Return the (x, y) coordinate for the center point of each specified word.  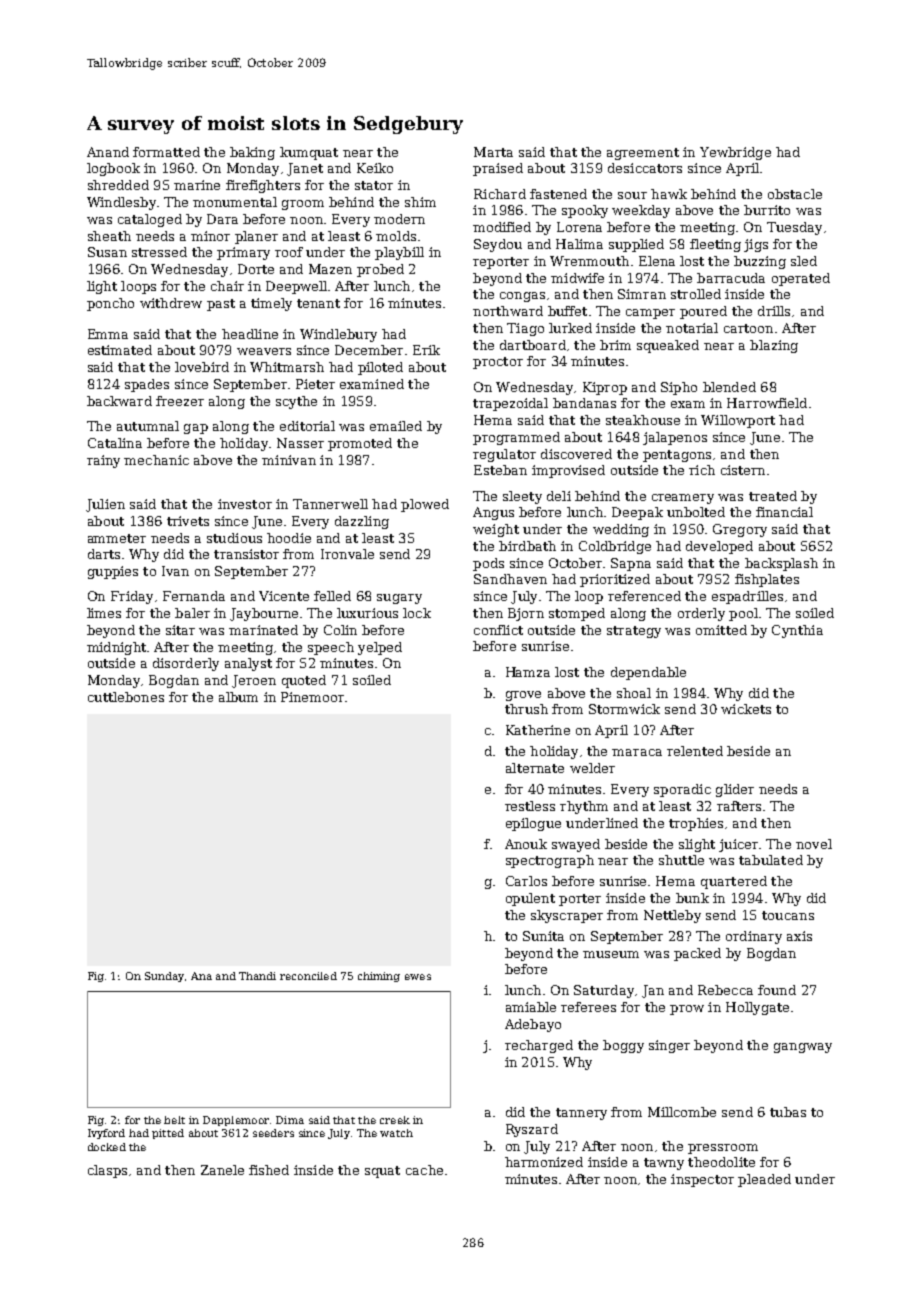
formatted (166, 152)
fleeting (715, 245)
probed (380, 270)
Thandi (257, 976)
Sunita (543, 936)
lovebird (202, 367)
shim (420, 202)
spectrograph (550, 861)
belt (174, 1120)
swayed (576, 845)
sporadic (682, 790)
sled (804, 261)
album (238, 697)
